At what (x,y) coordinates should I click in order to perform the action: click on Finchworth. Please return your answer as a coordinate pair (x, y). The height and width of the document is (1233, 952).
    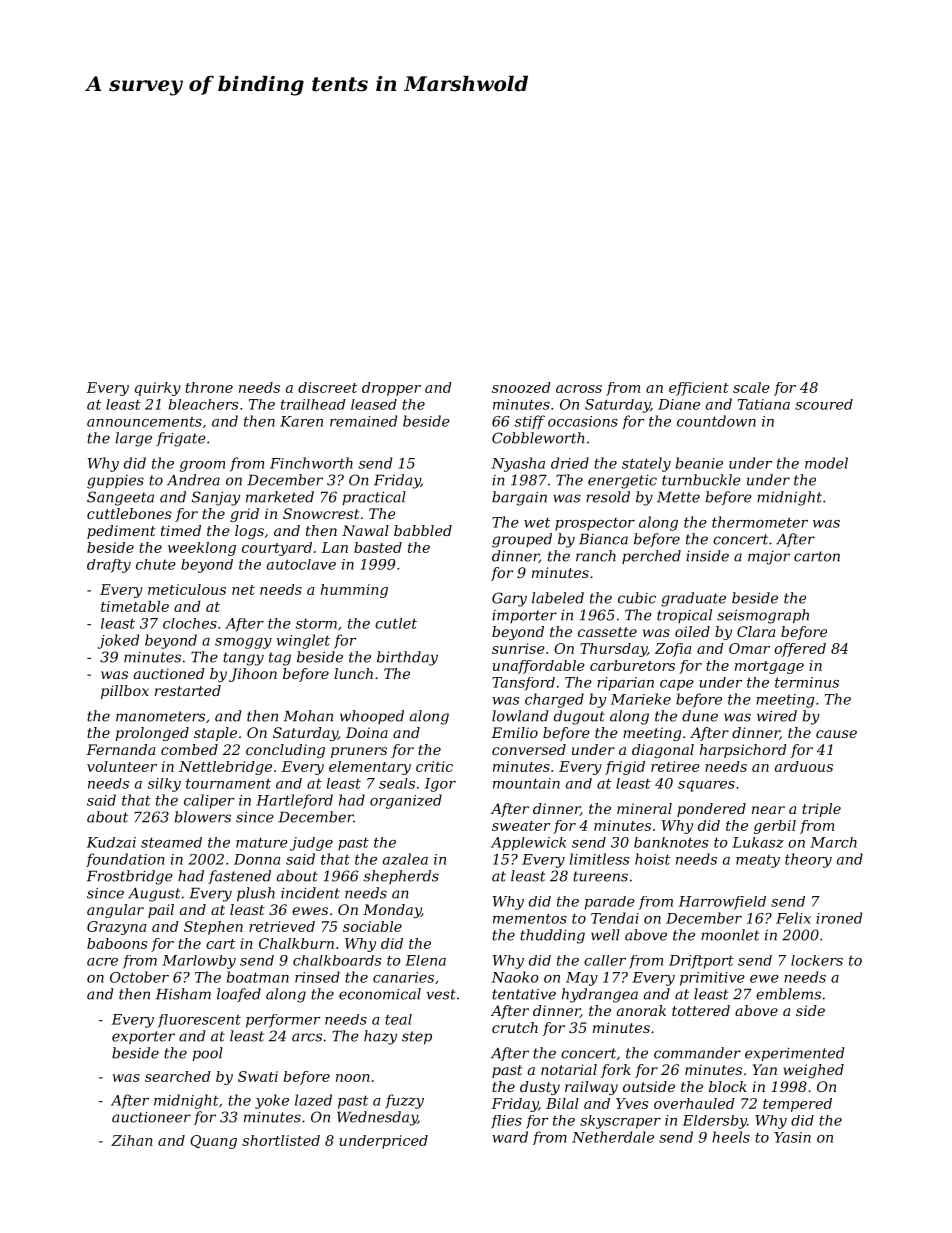
    Looking at the image, I should click on (311, 463).
